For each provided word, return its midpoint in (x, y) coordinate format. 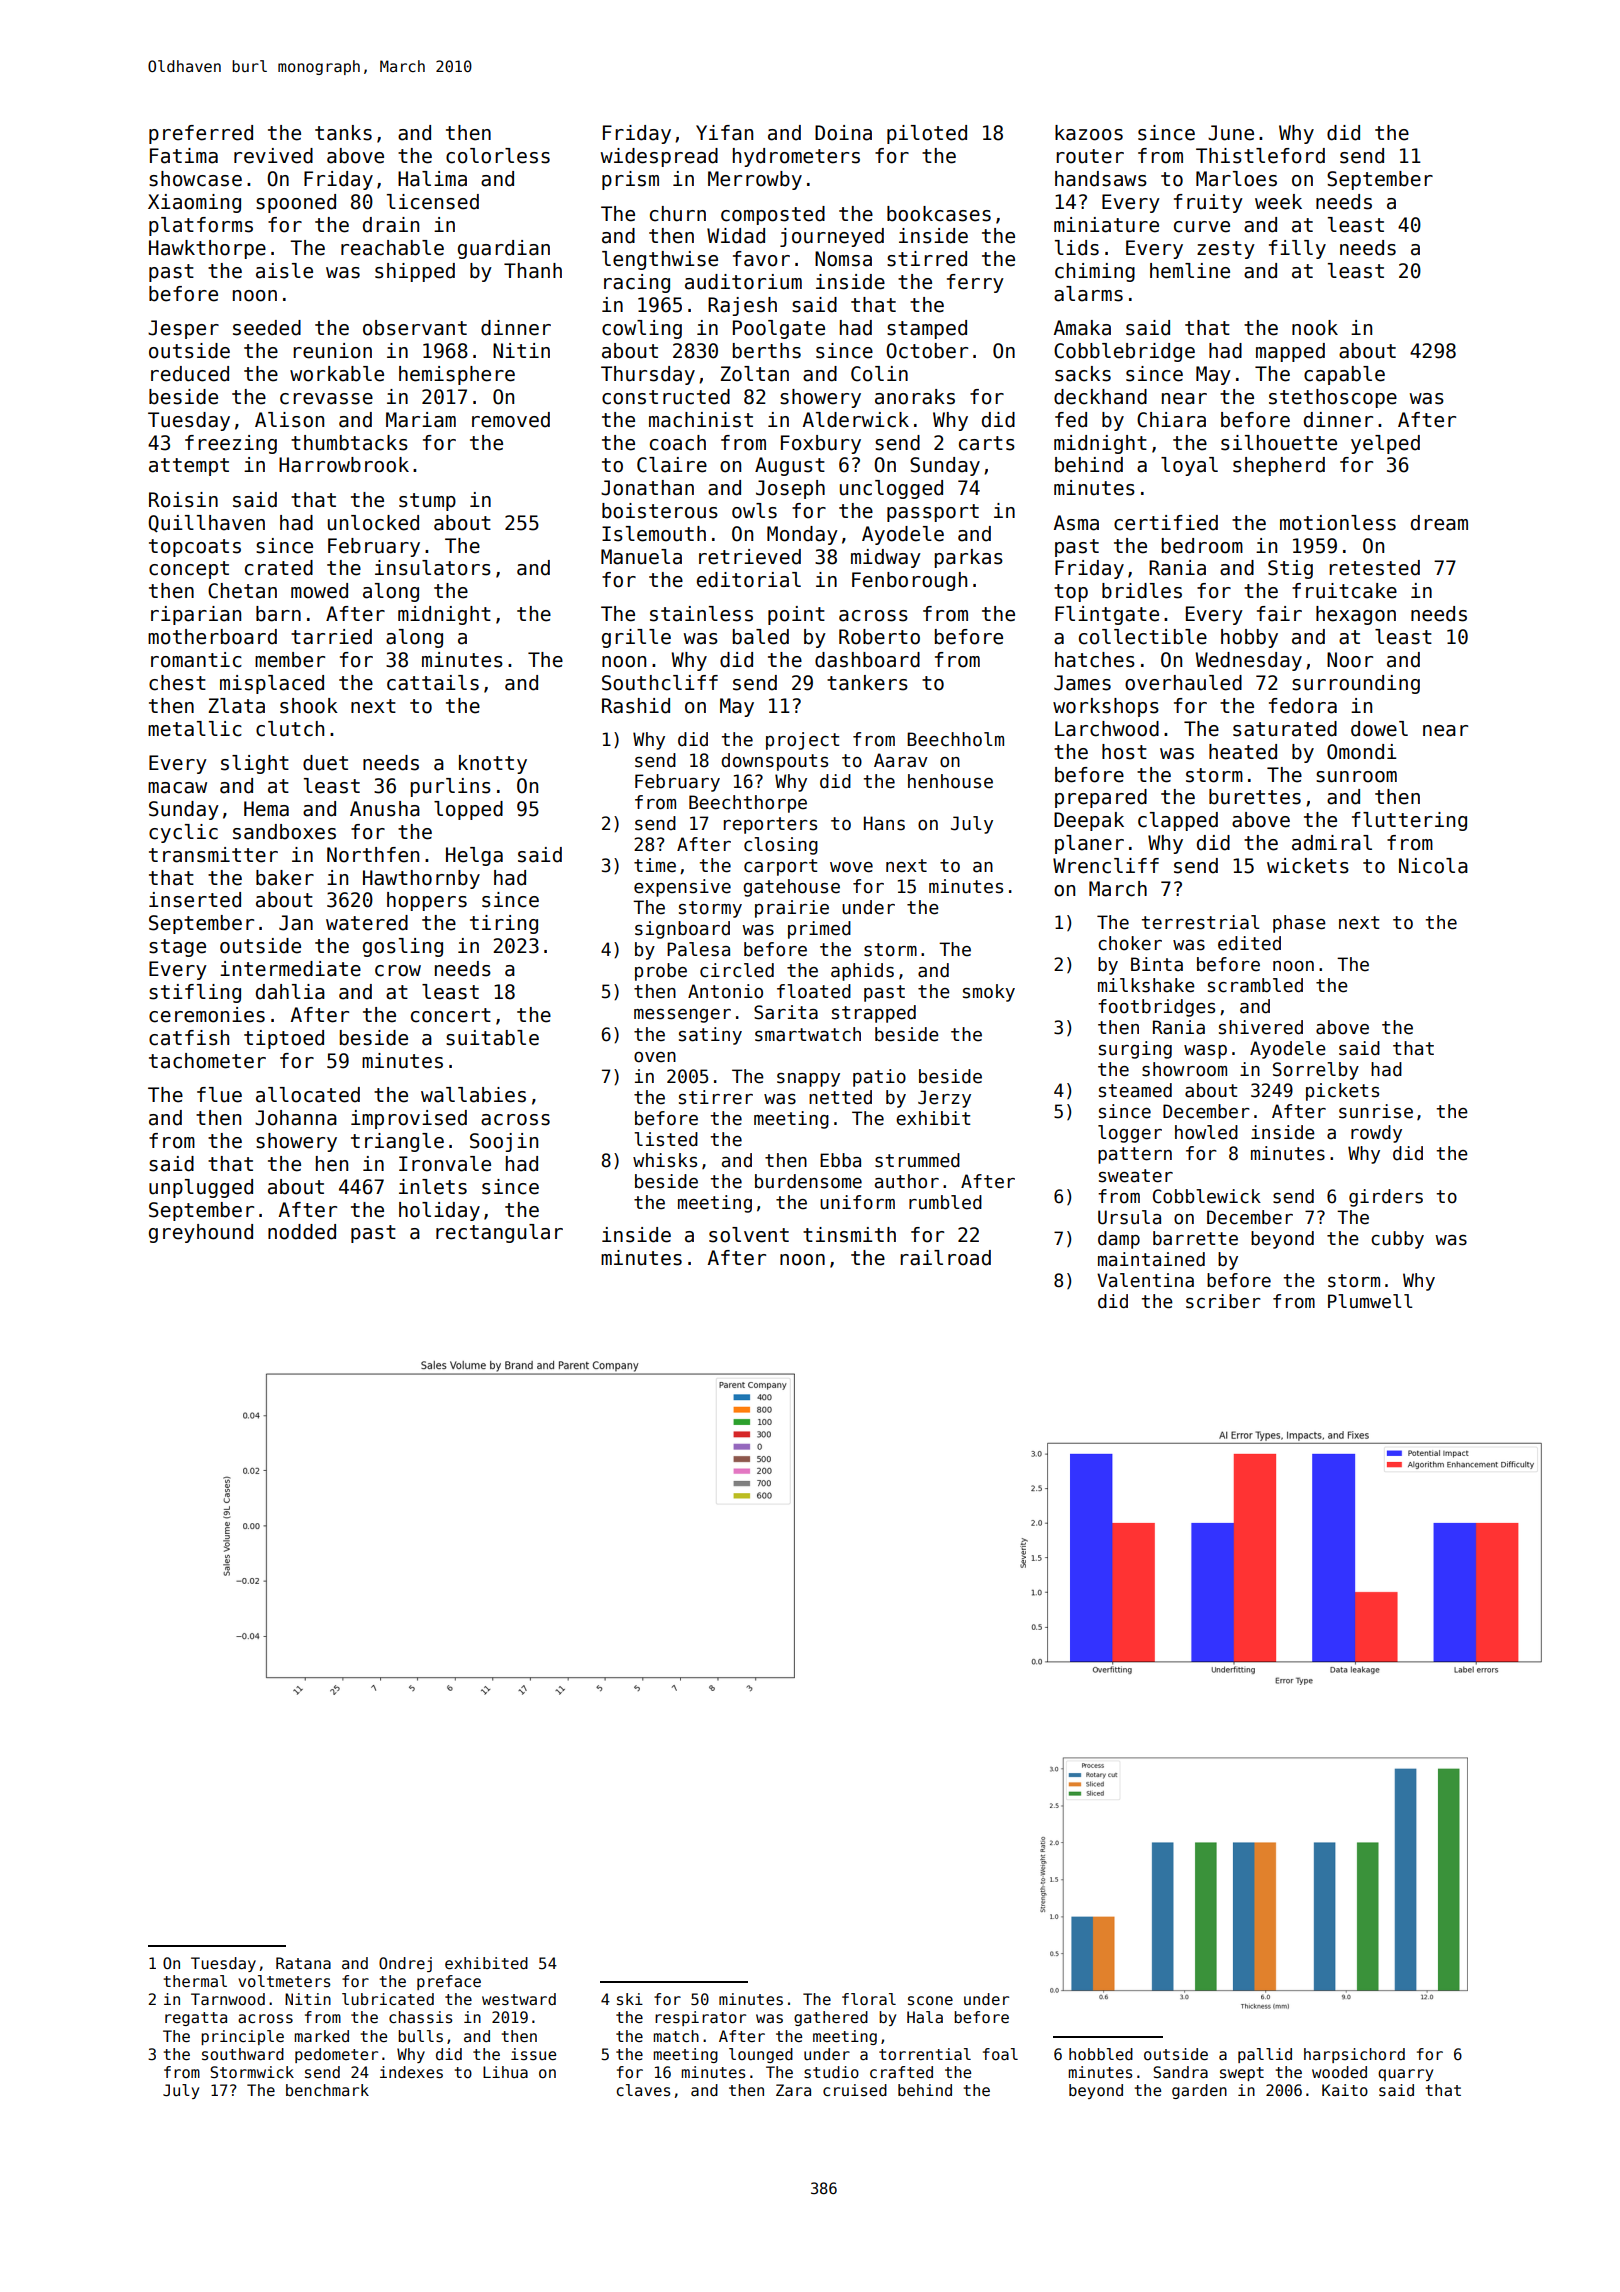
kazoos (1089, 133)
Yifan (724, 133)
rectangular (499, 1233)
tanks (343, 133)
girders (1386, 1198)
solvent (749, 1235)
